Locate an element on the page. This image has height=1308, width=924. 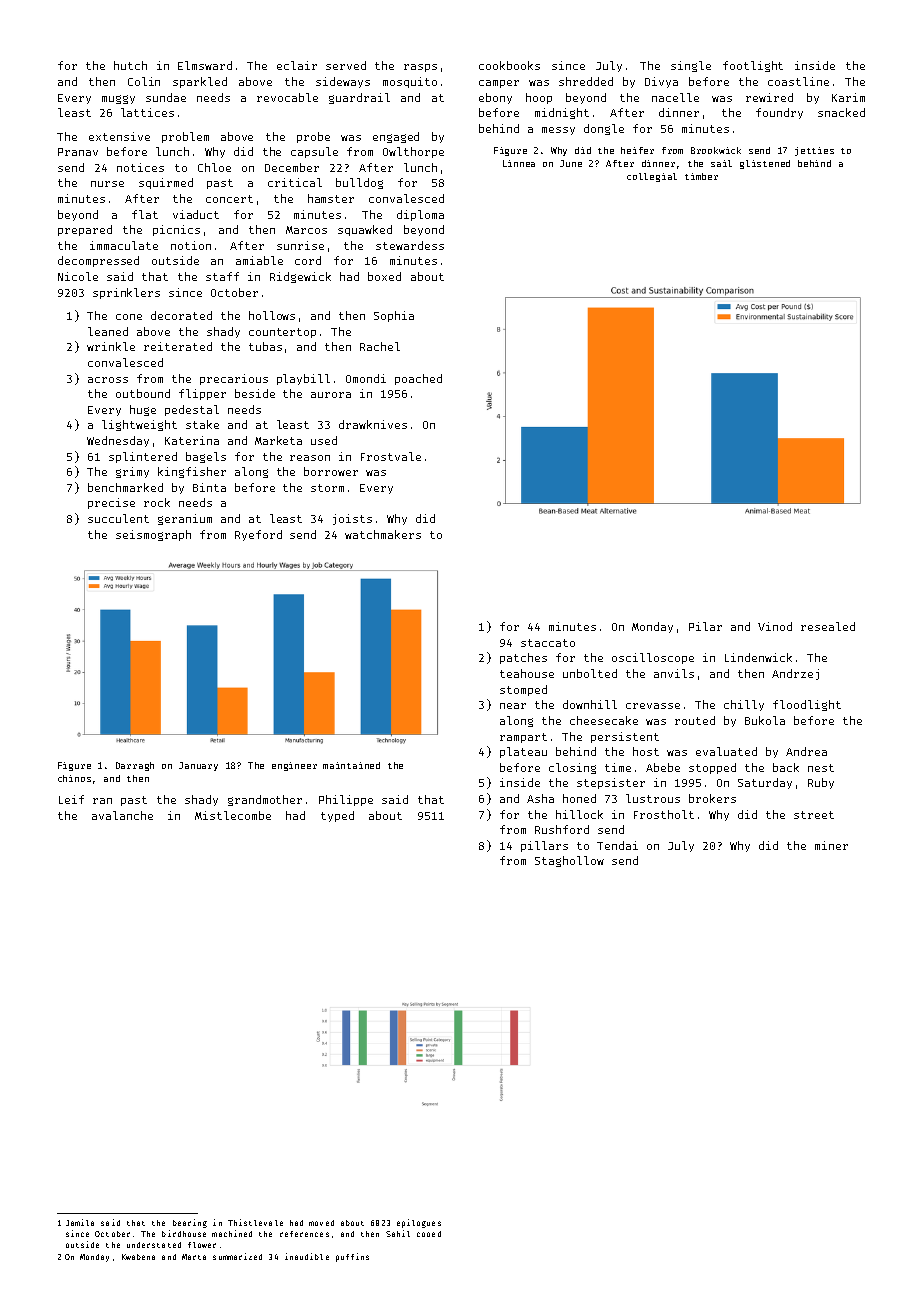
Philippe is located at coordinates (346, 800).
